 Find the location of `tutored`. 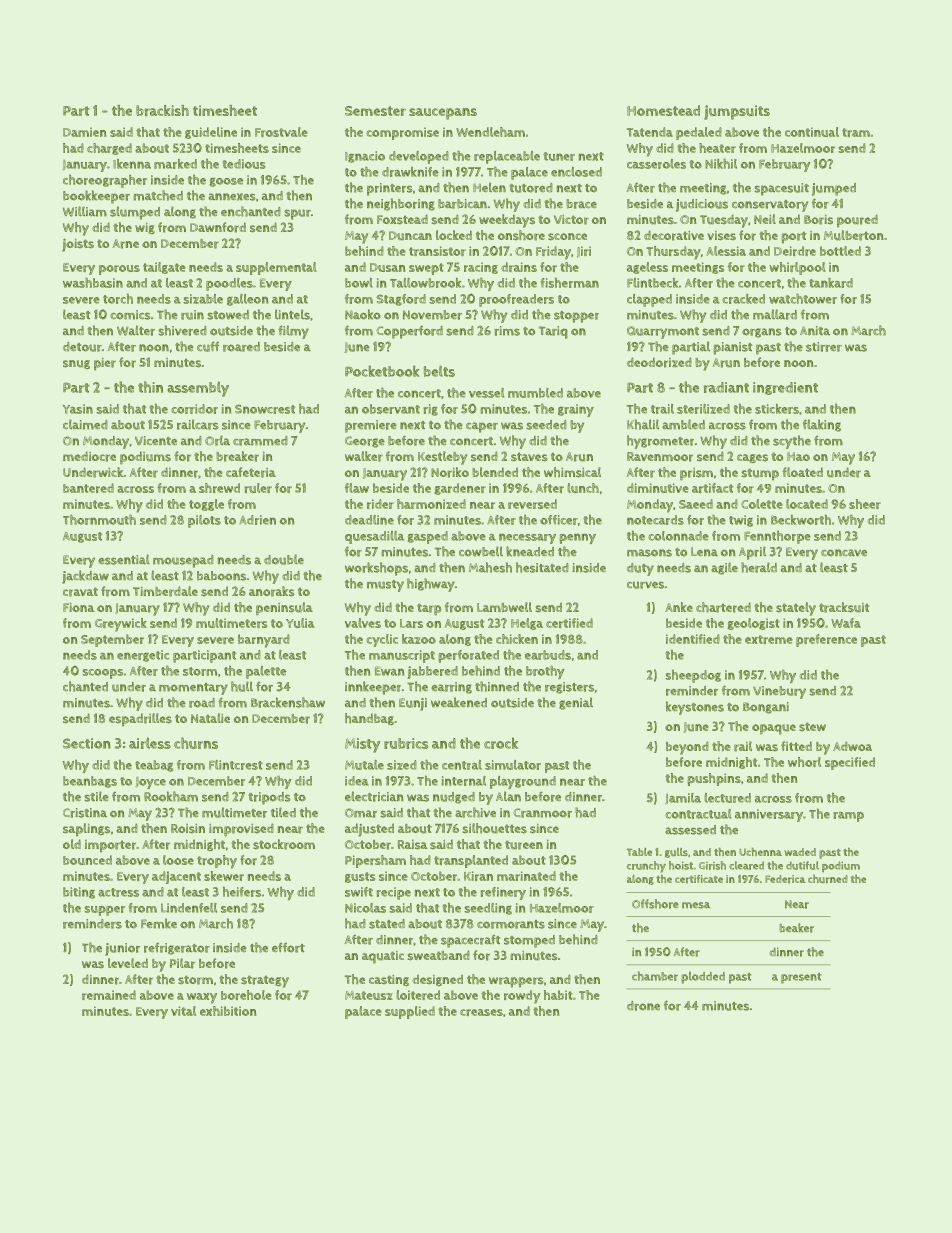

tutored is located at coordinates (531, 188).
